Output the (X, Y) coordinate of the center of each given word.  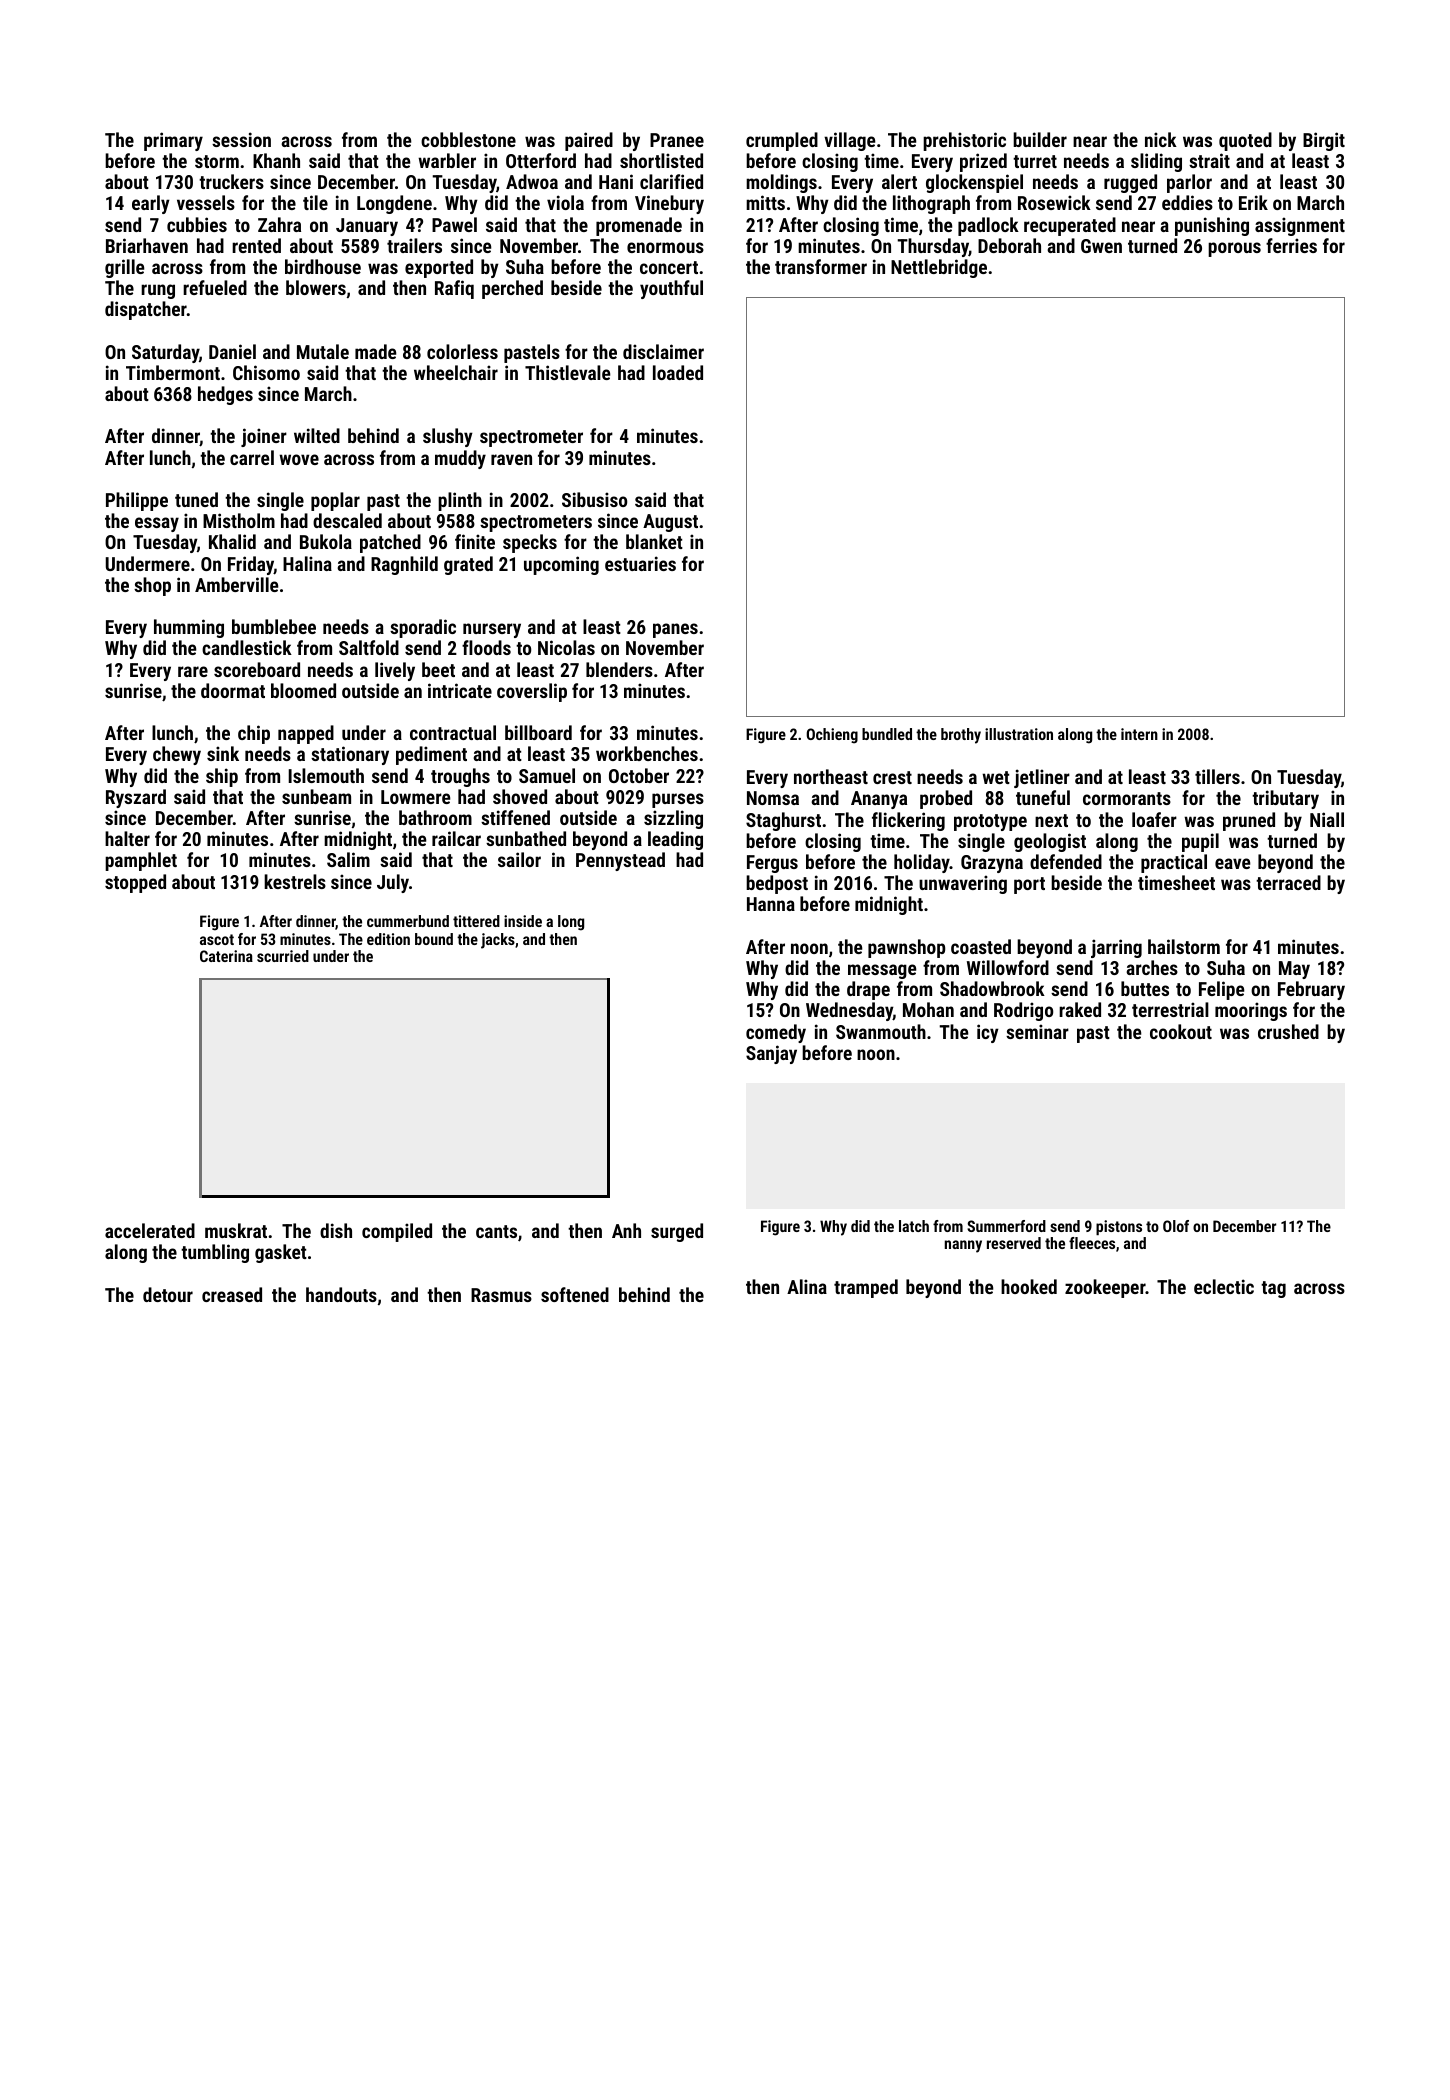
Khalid (232, 541)
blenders (619, 669)
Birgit (1324, 141)
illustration (1019, 734)
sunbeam (316, 796)
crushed (1288, 1031)
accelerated (150, 1230)
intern (1139, 734)
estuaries (640, 563)
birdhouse (323, 266)
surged (677, 1232)
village (849, 141)
